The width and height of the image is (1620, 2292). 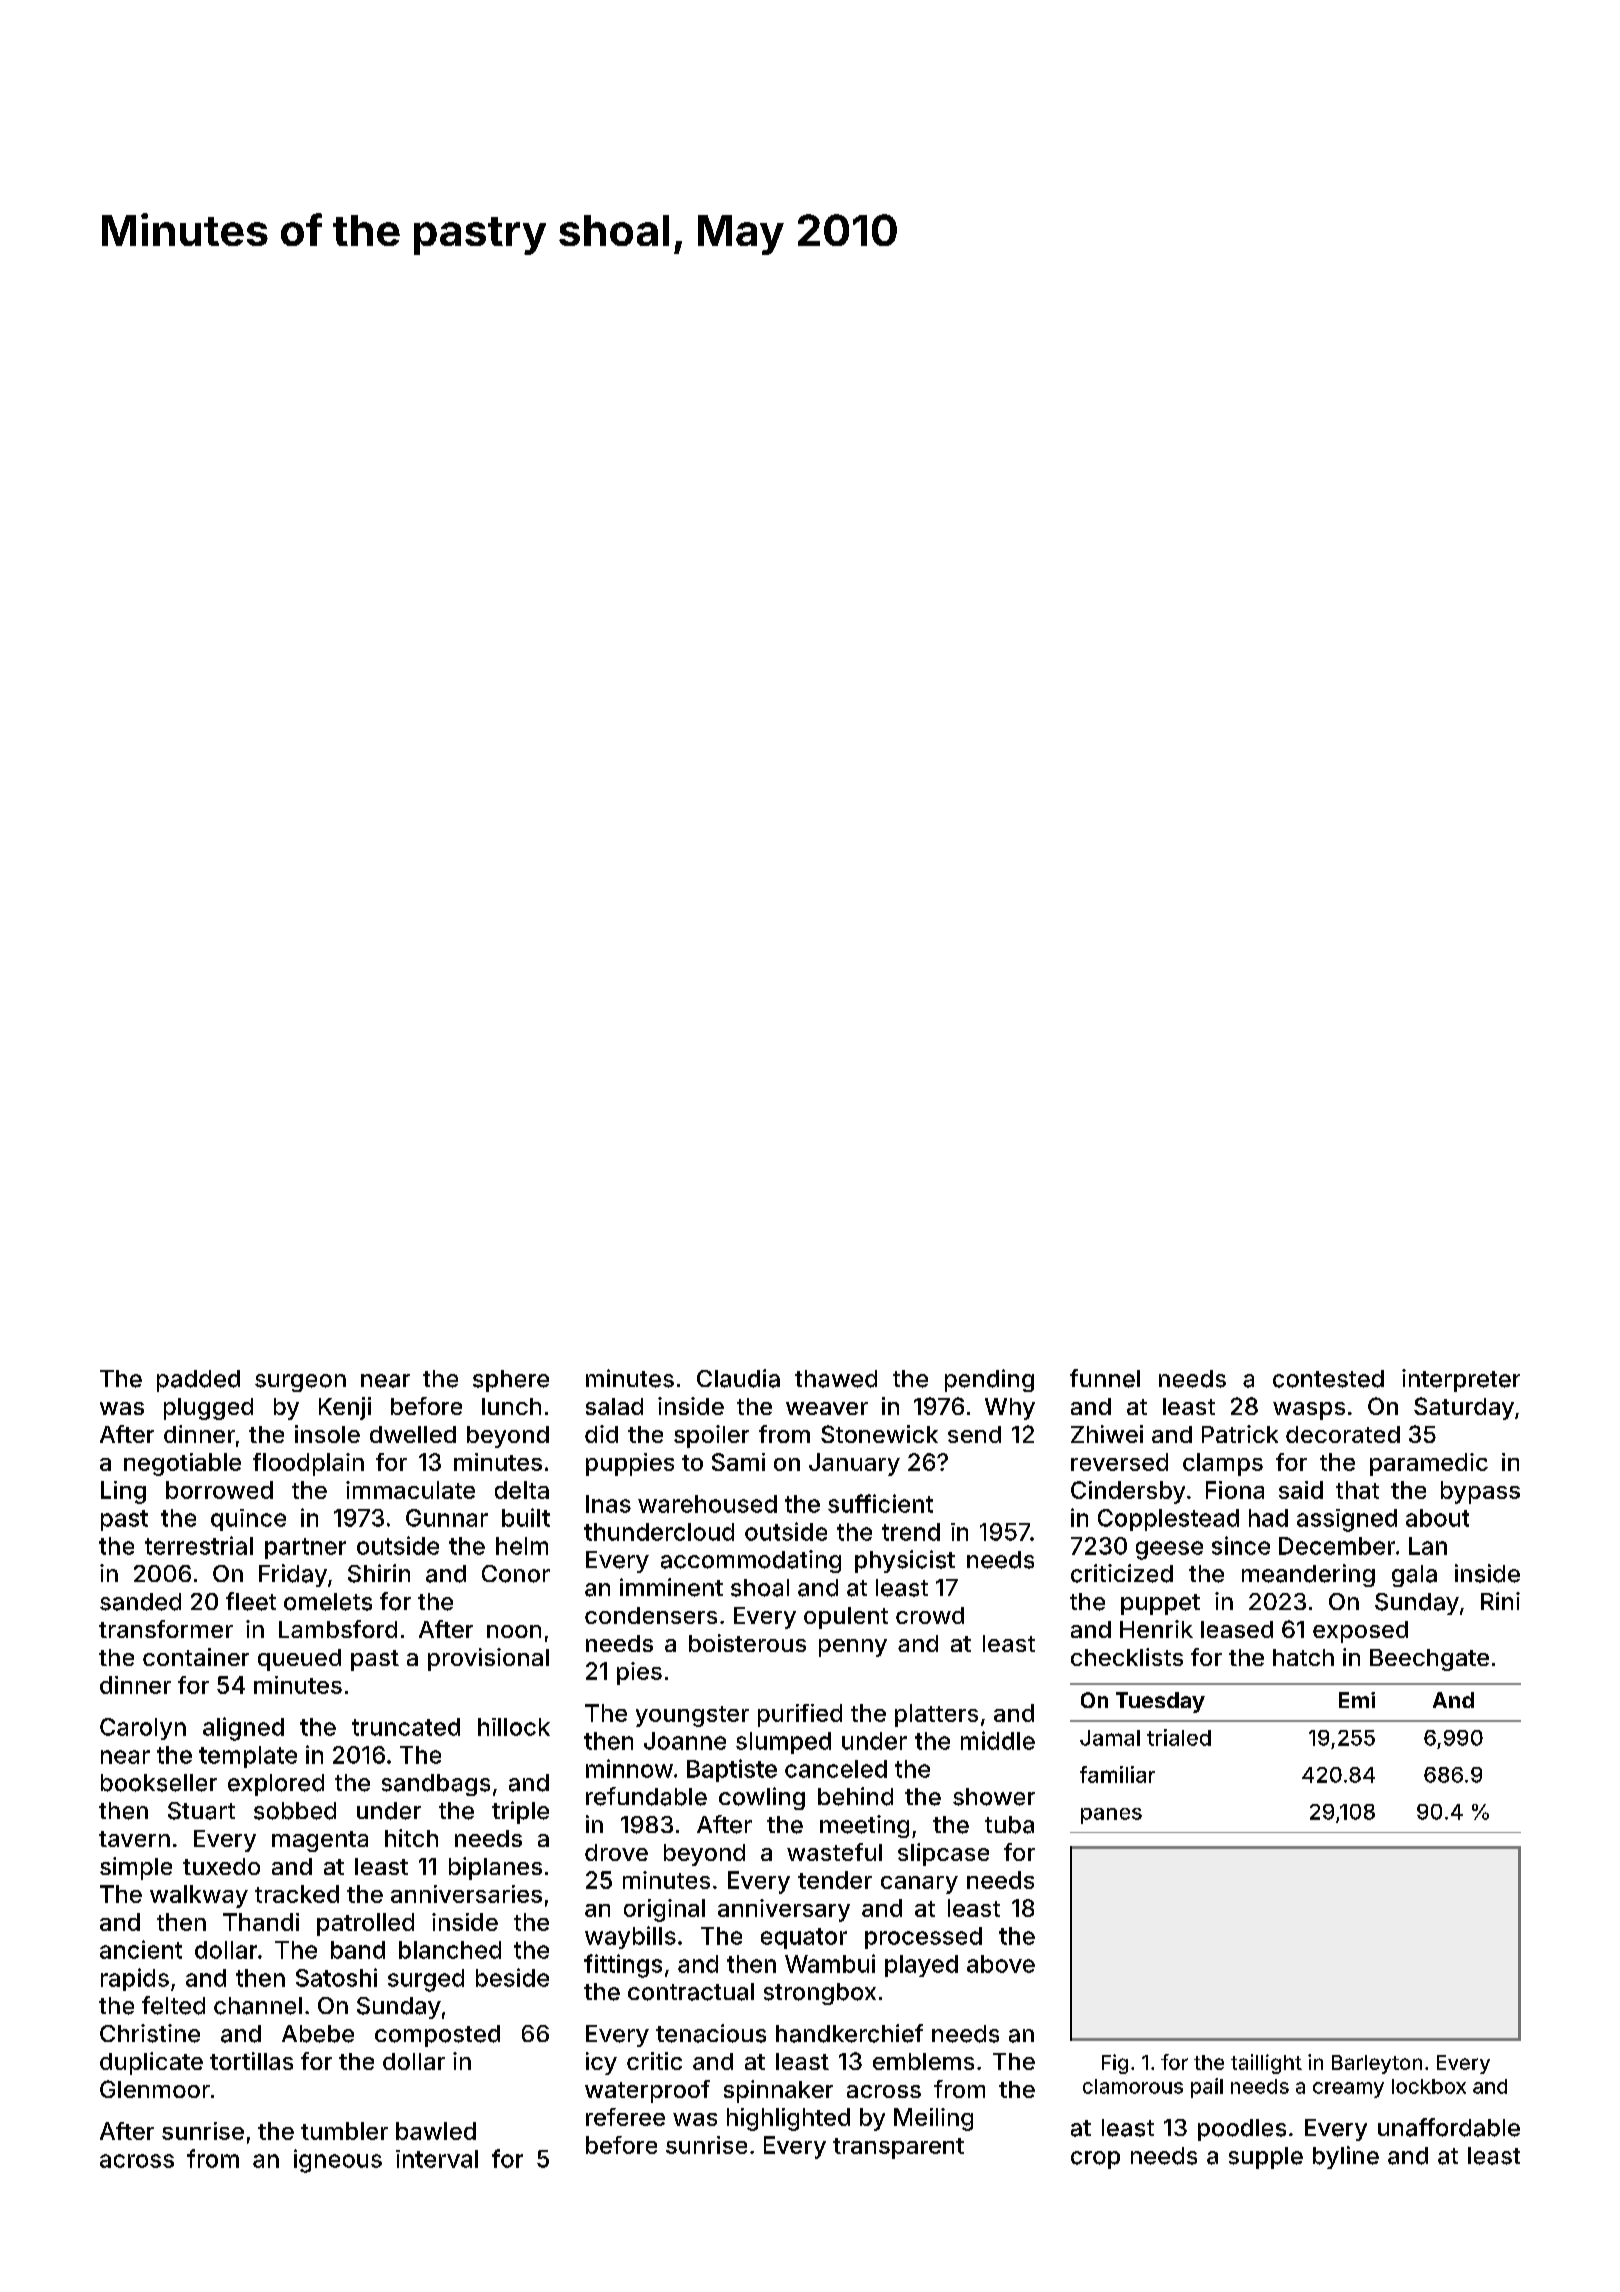 What do you see at coordinates (1357, 1700) in the image?
I see `Emi` at bounding box center [1357, 1700].
